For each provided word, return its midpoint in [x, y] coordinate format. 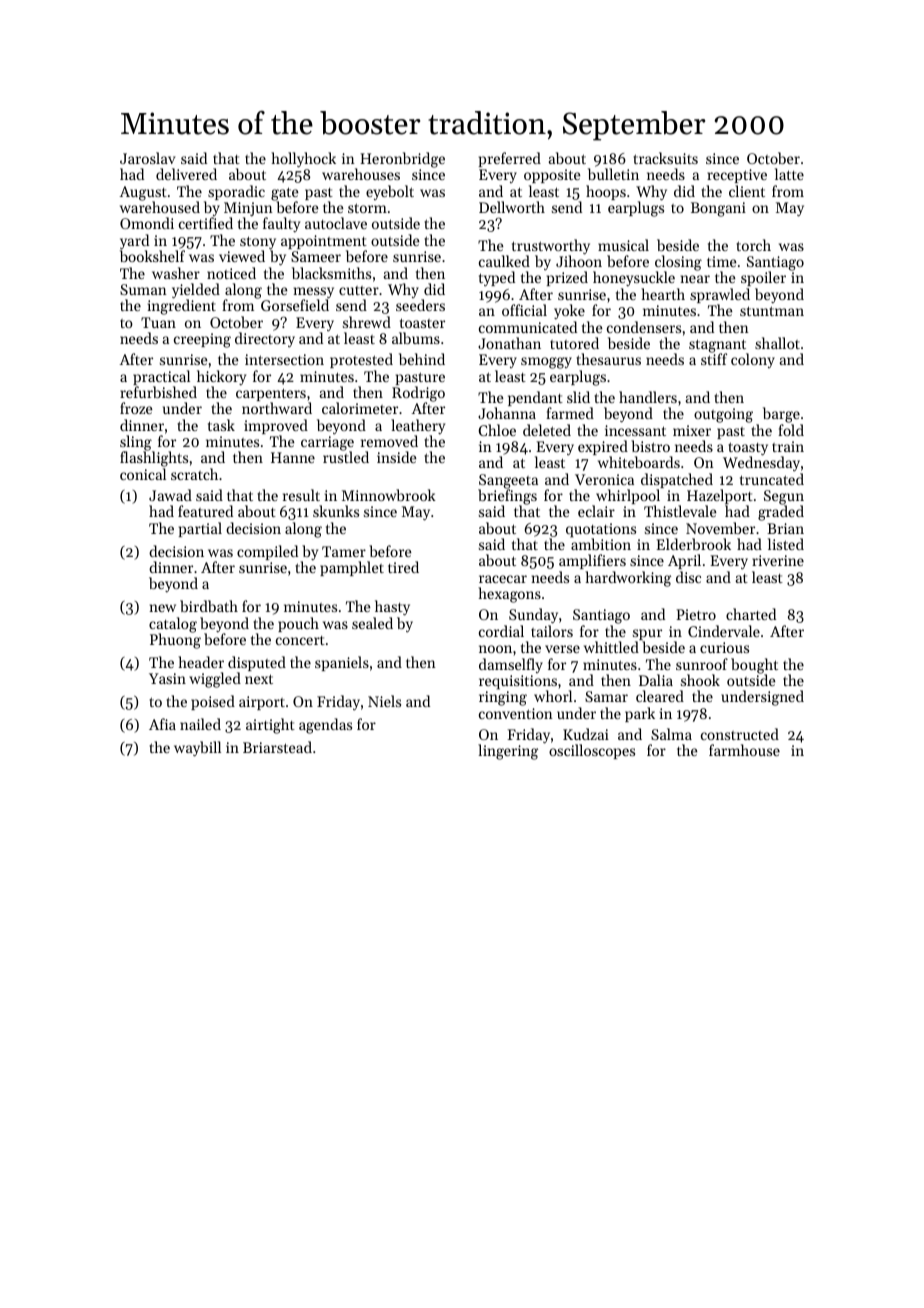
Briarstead [277, 747]
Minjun [248, 210]
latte [789, 174]
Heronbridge [402, 160]
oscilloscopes [592, 751]
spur [647, 634]
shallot [777, 343]
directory [265, 340]
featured [205, 511]
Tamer [344, 551]
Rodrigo [418, 394]
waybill [197, 749]
